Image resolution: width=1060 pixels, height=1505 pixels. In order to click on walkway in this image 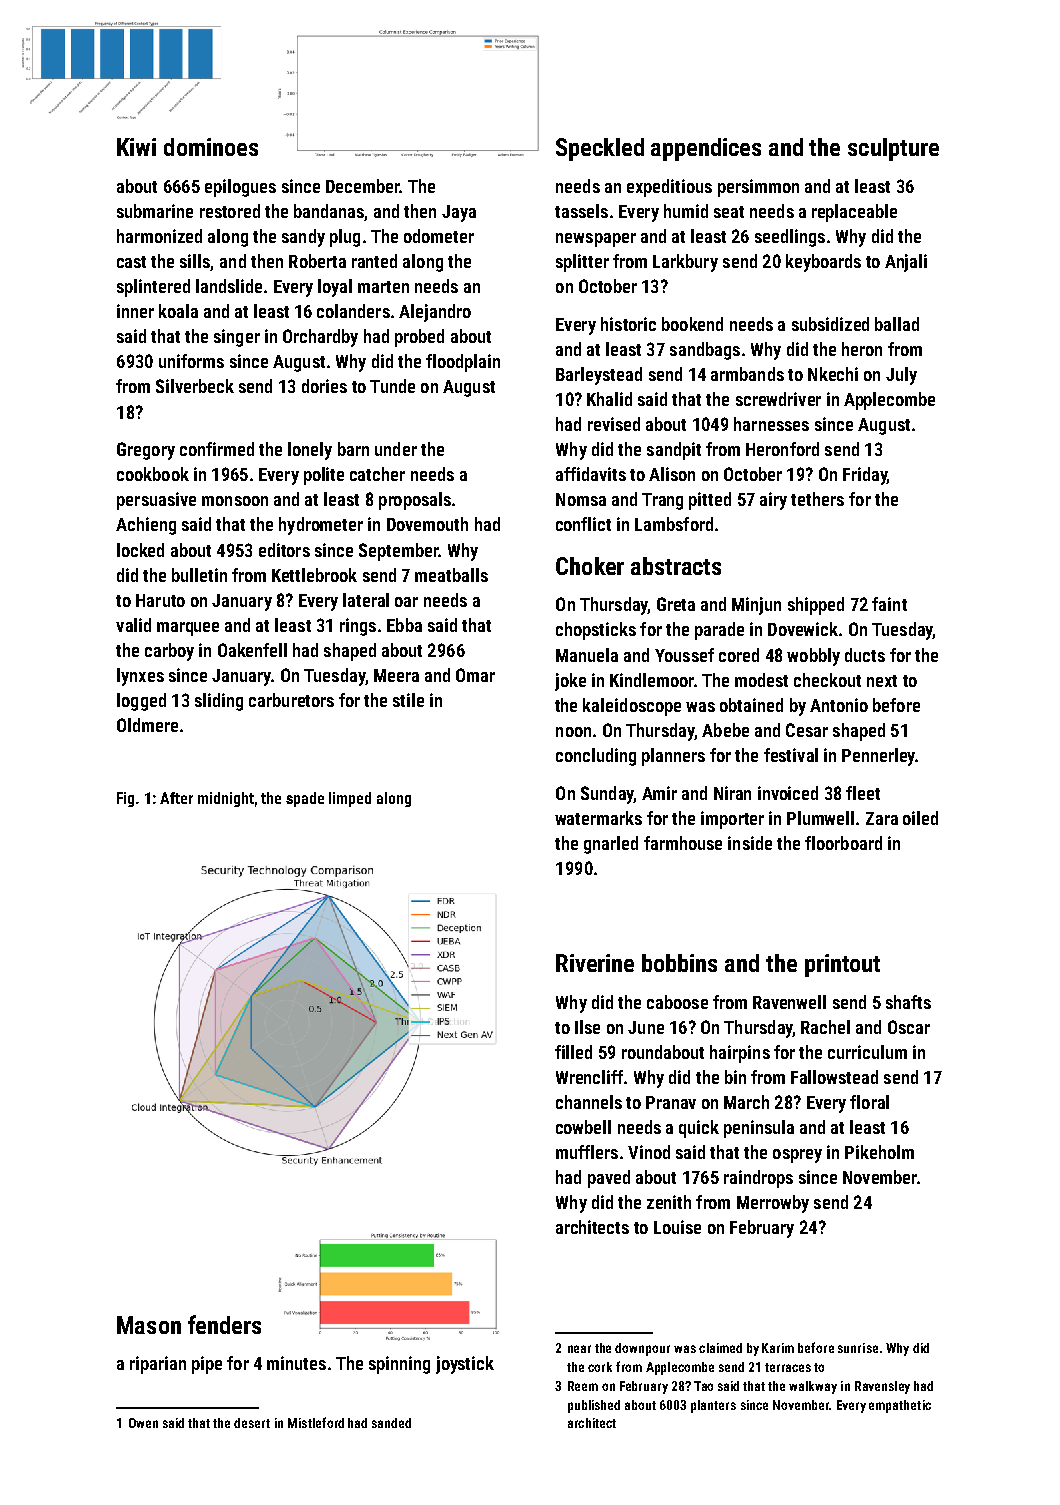, I will do `click(813, 1387)`.
